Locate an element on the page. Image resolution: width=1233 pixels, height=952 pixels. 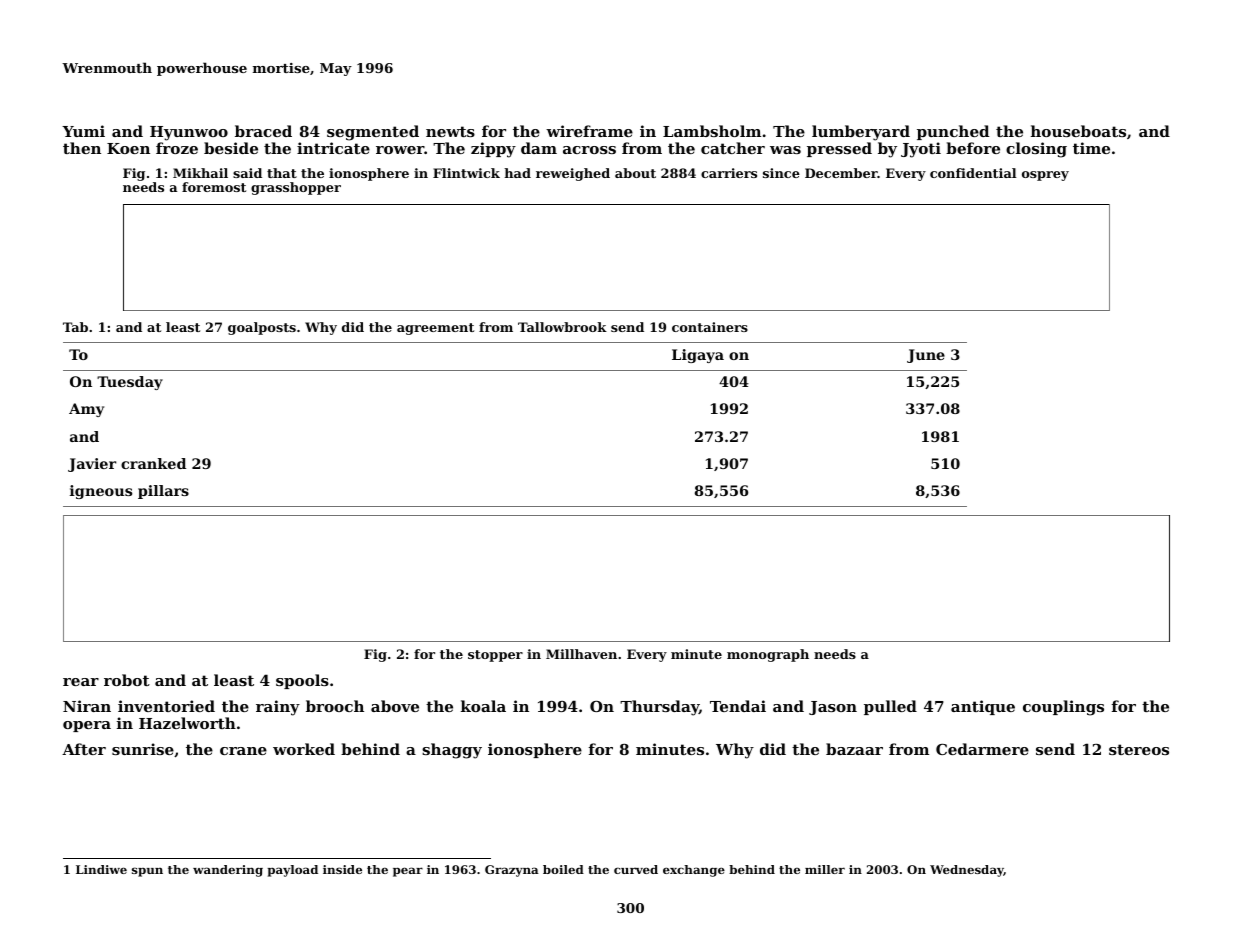
rainy is located at coordinates (278, 708).
